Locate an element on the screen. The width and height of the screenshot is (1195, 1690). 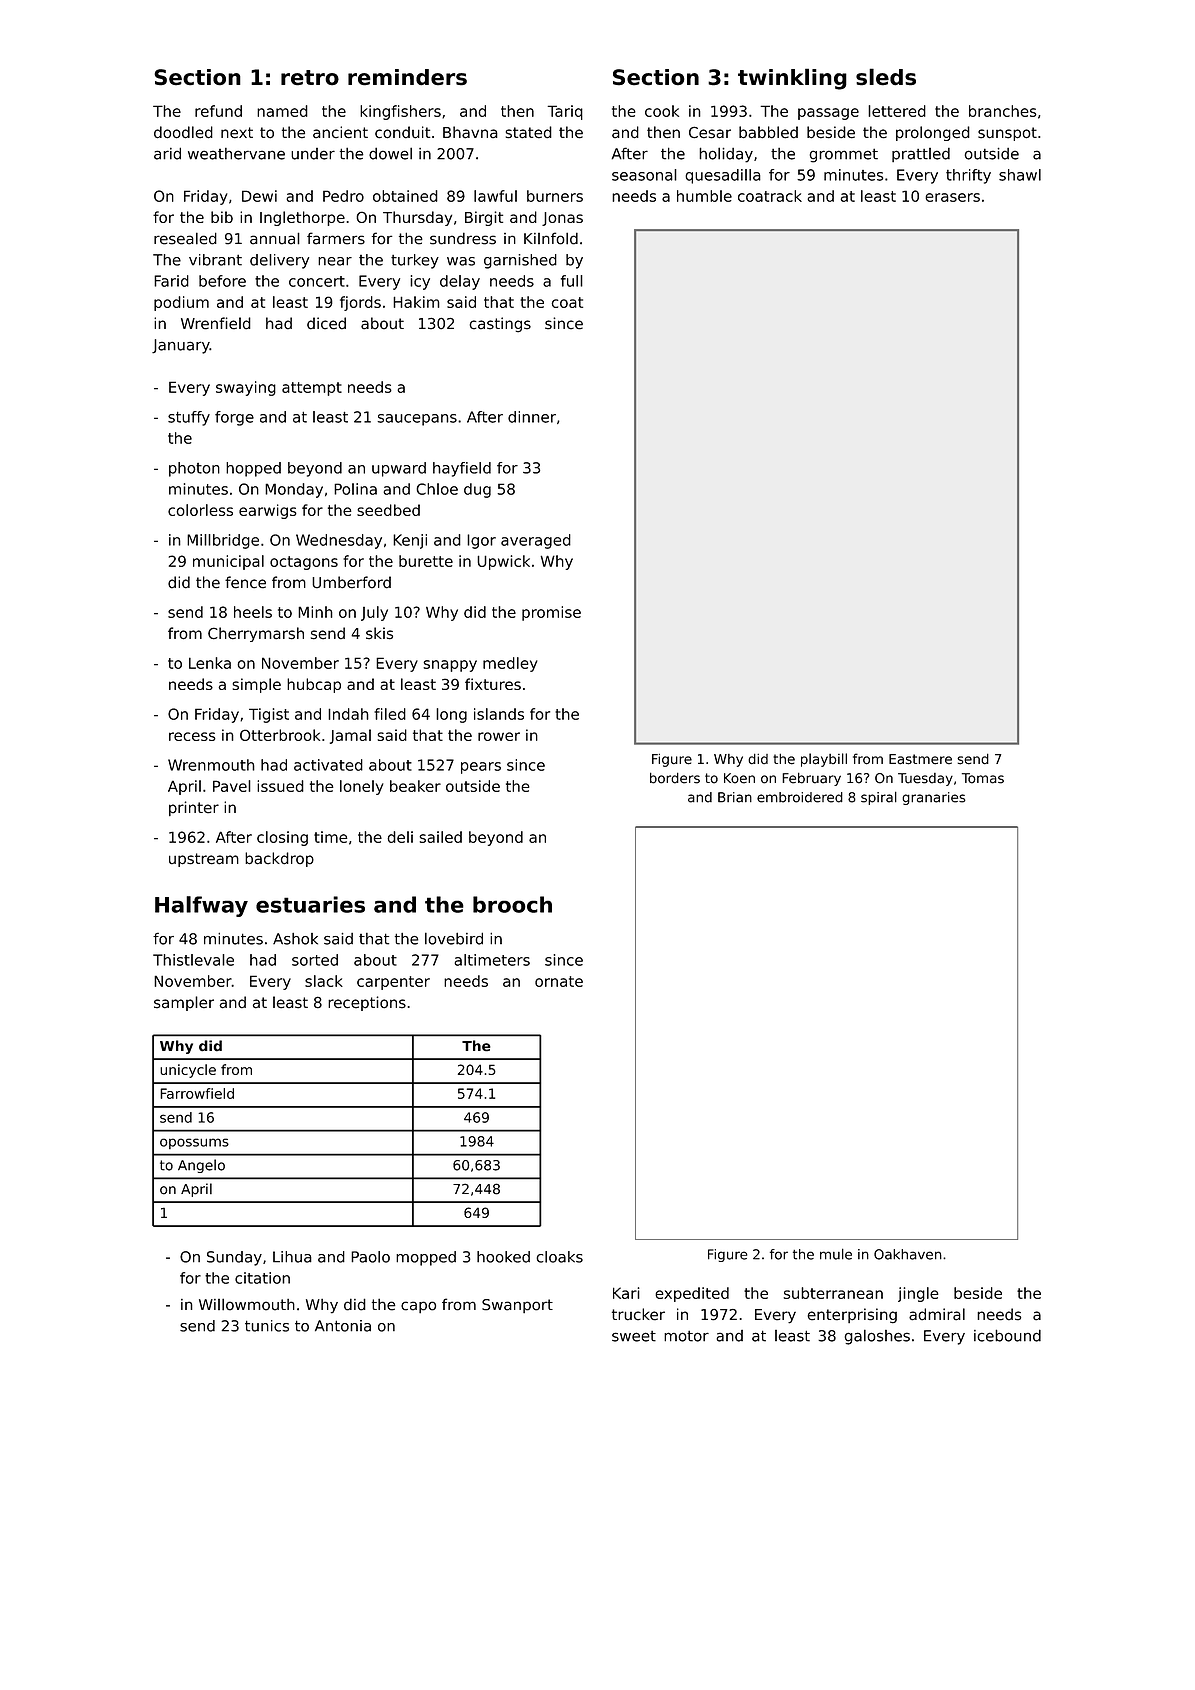
Oakhaven is located at coordinates (908, 1254).
